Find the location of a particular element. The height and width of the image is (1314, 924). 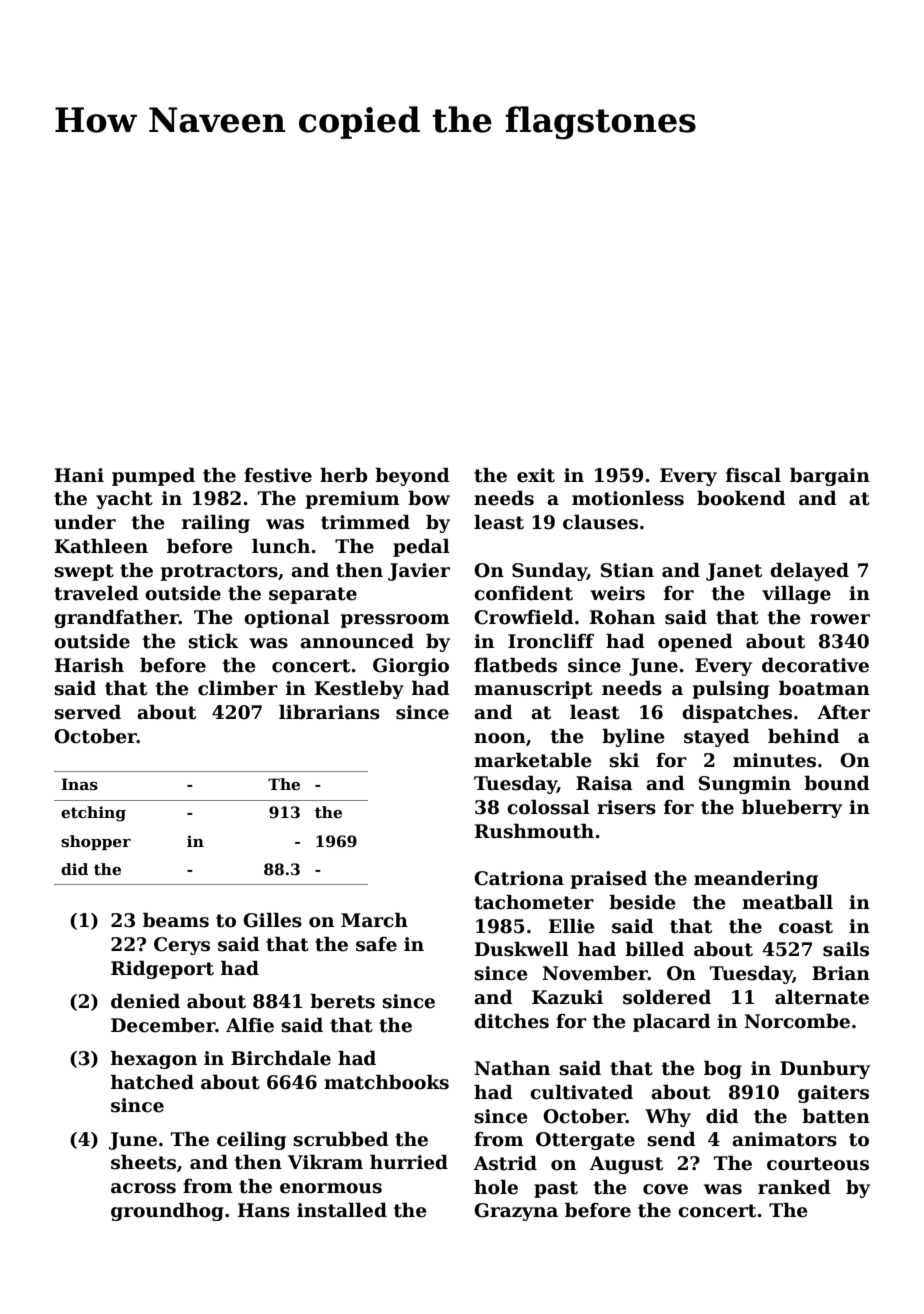

Sungmin is located at coordinates (745, 785).
